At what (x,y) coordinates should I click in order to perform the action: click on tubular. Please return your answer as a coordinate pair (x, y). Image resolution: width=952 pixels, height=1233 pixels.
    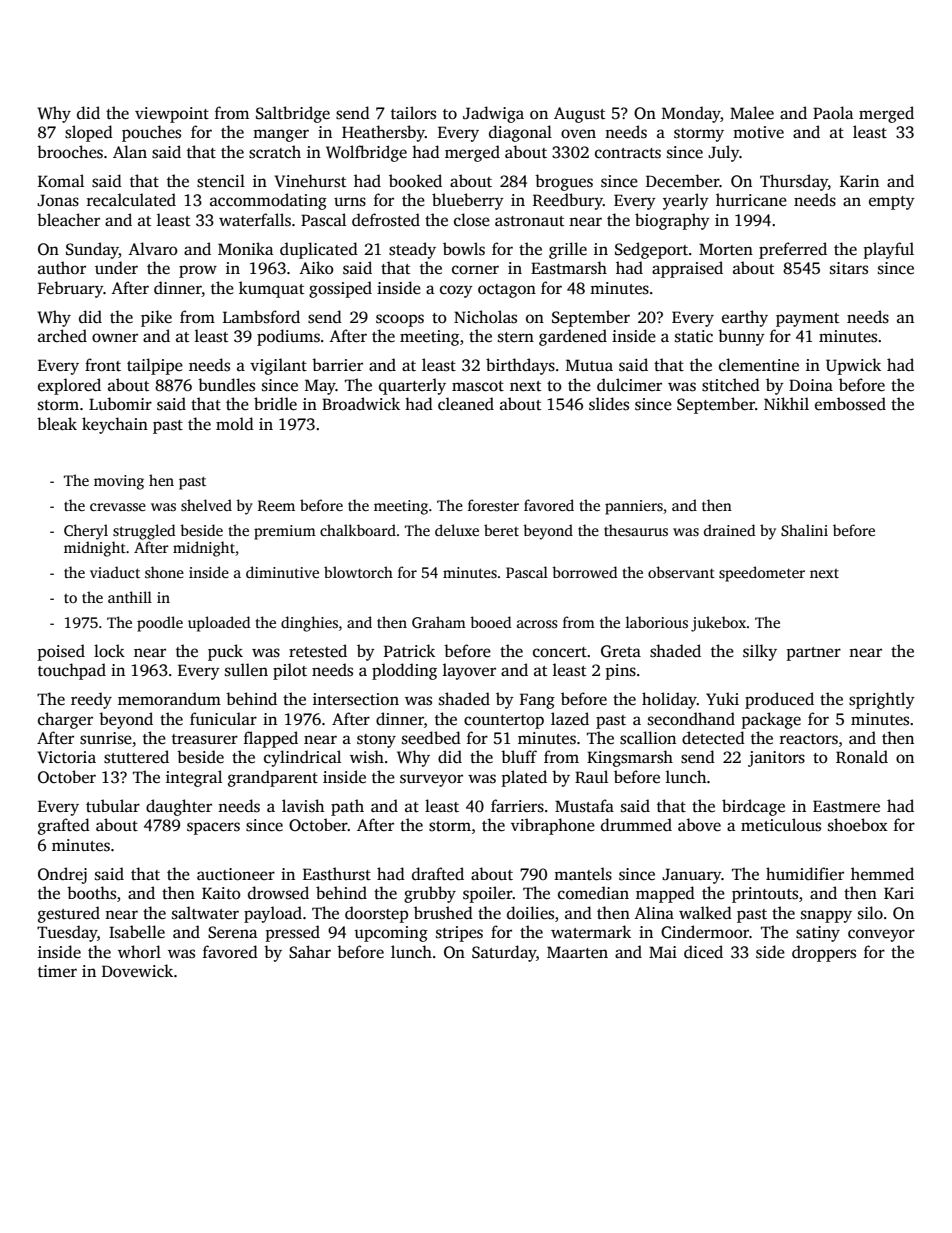
    Looking at the image, I should click on (113, 805).
